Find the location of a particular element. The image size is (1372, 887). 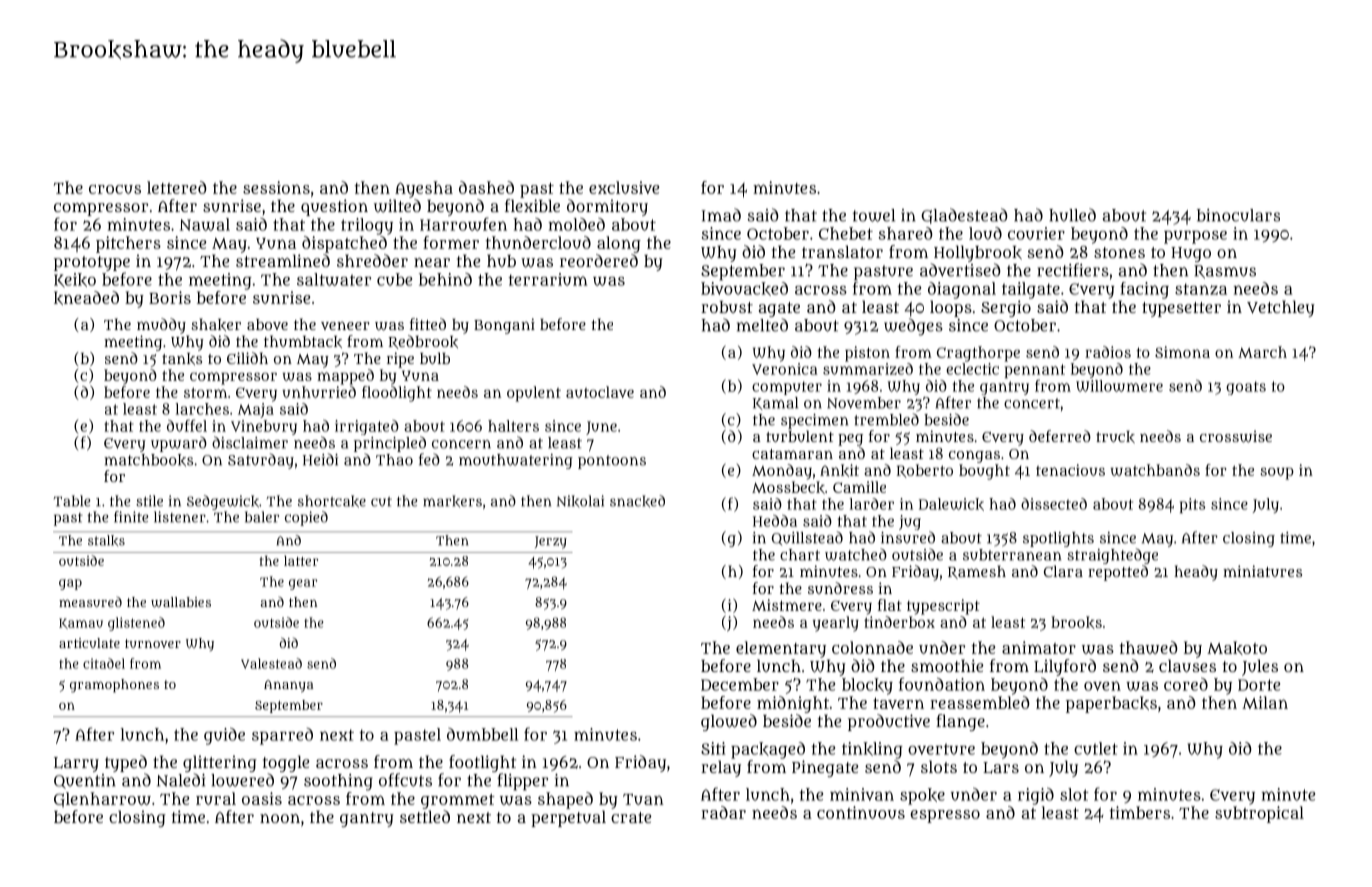

gap is located at coordinates (70, 584).
